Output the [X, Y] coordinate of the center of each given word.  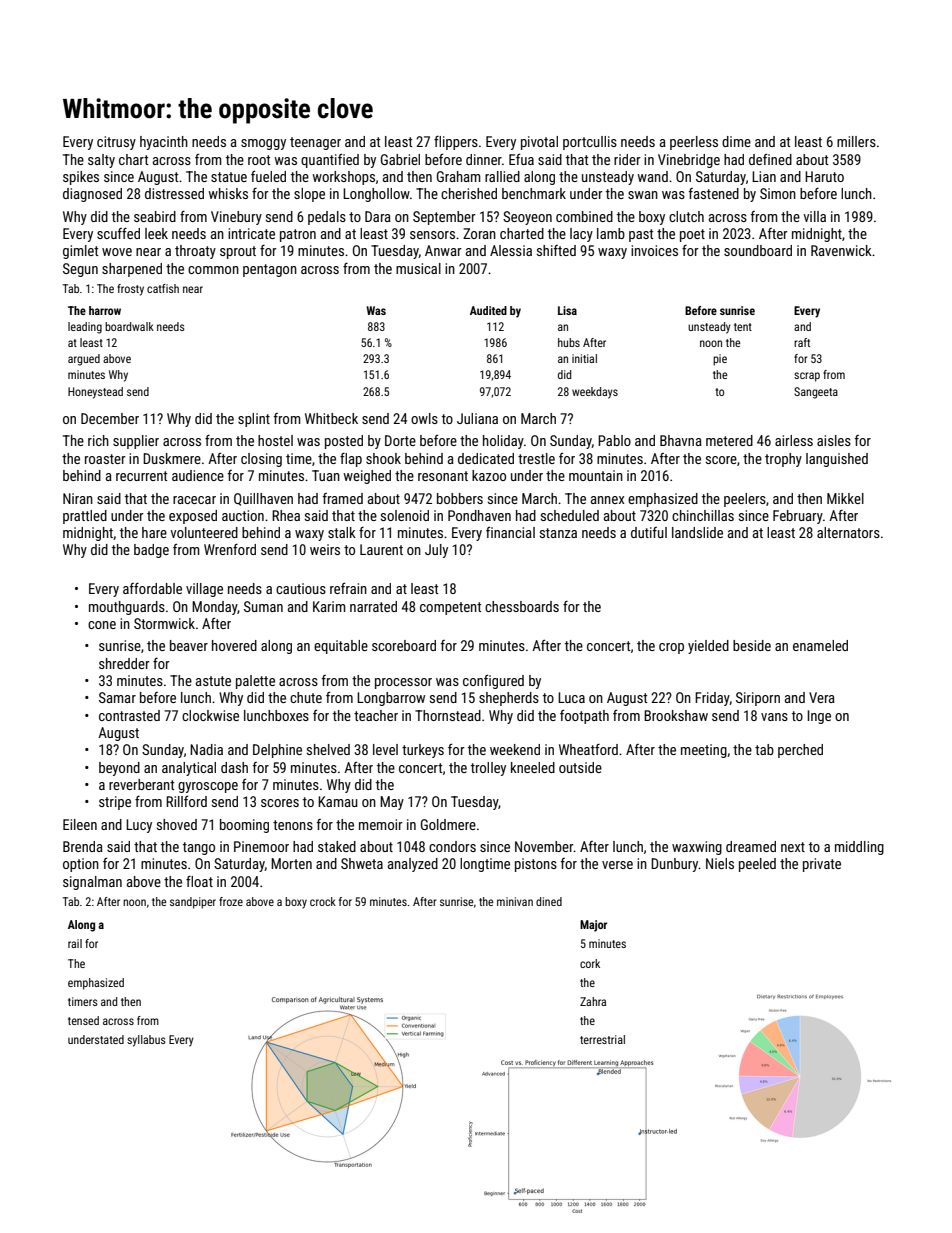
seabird [155, 216]
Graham [459, 176]
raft [802, 342]
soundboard [758, 250]
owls [424, 418]
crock [323, 901]
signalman [92, 883]
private [822, 865]
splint [254, 420]
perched [800, 751]
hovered [234, 645]
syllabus [146, 1041]
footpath [584, 717]
